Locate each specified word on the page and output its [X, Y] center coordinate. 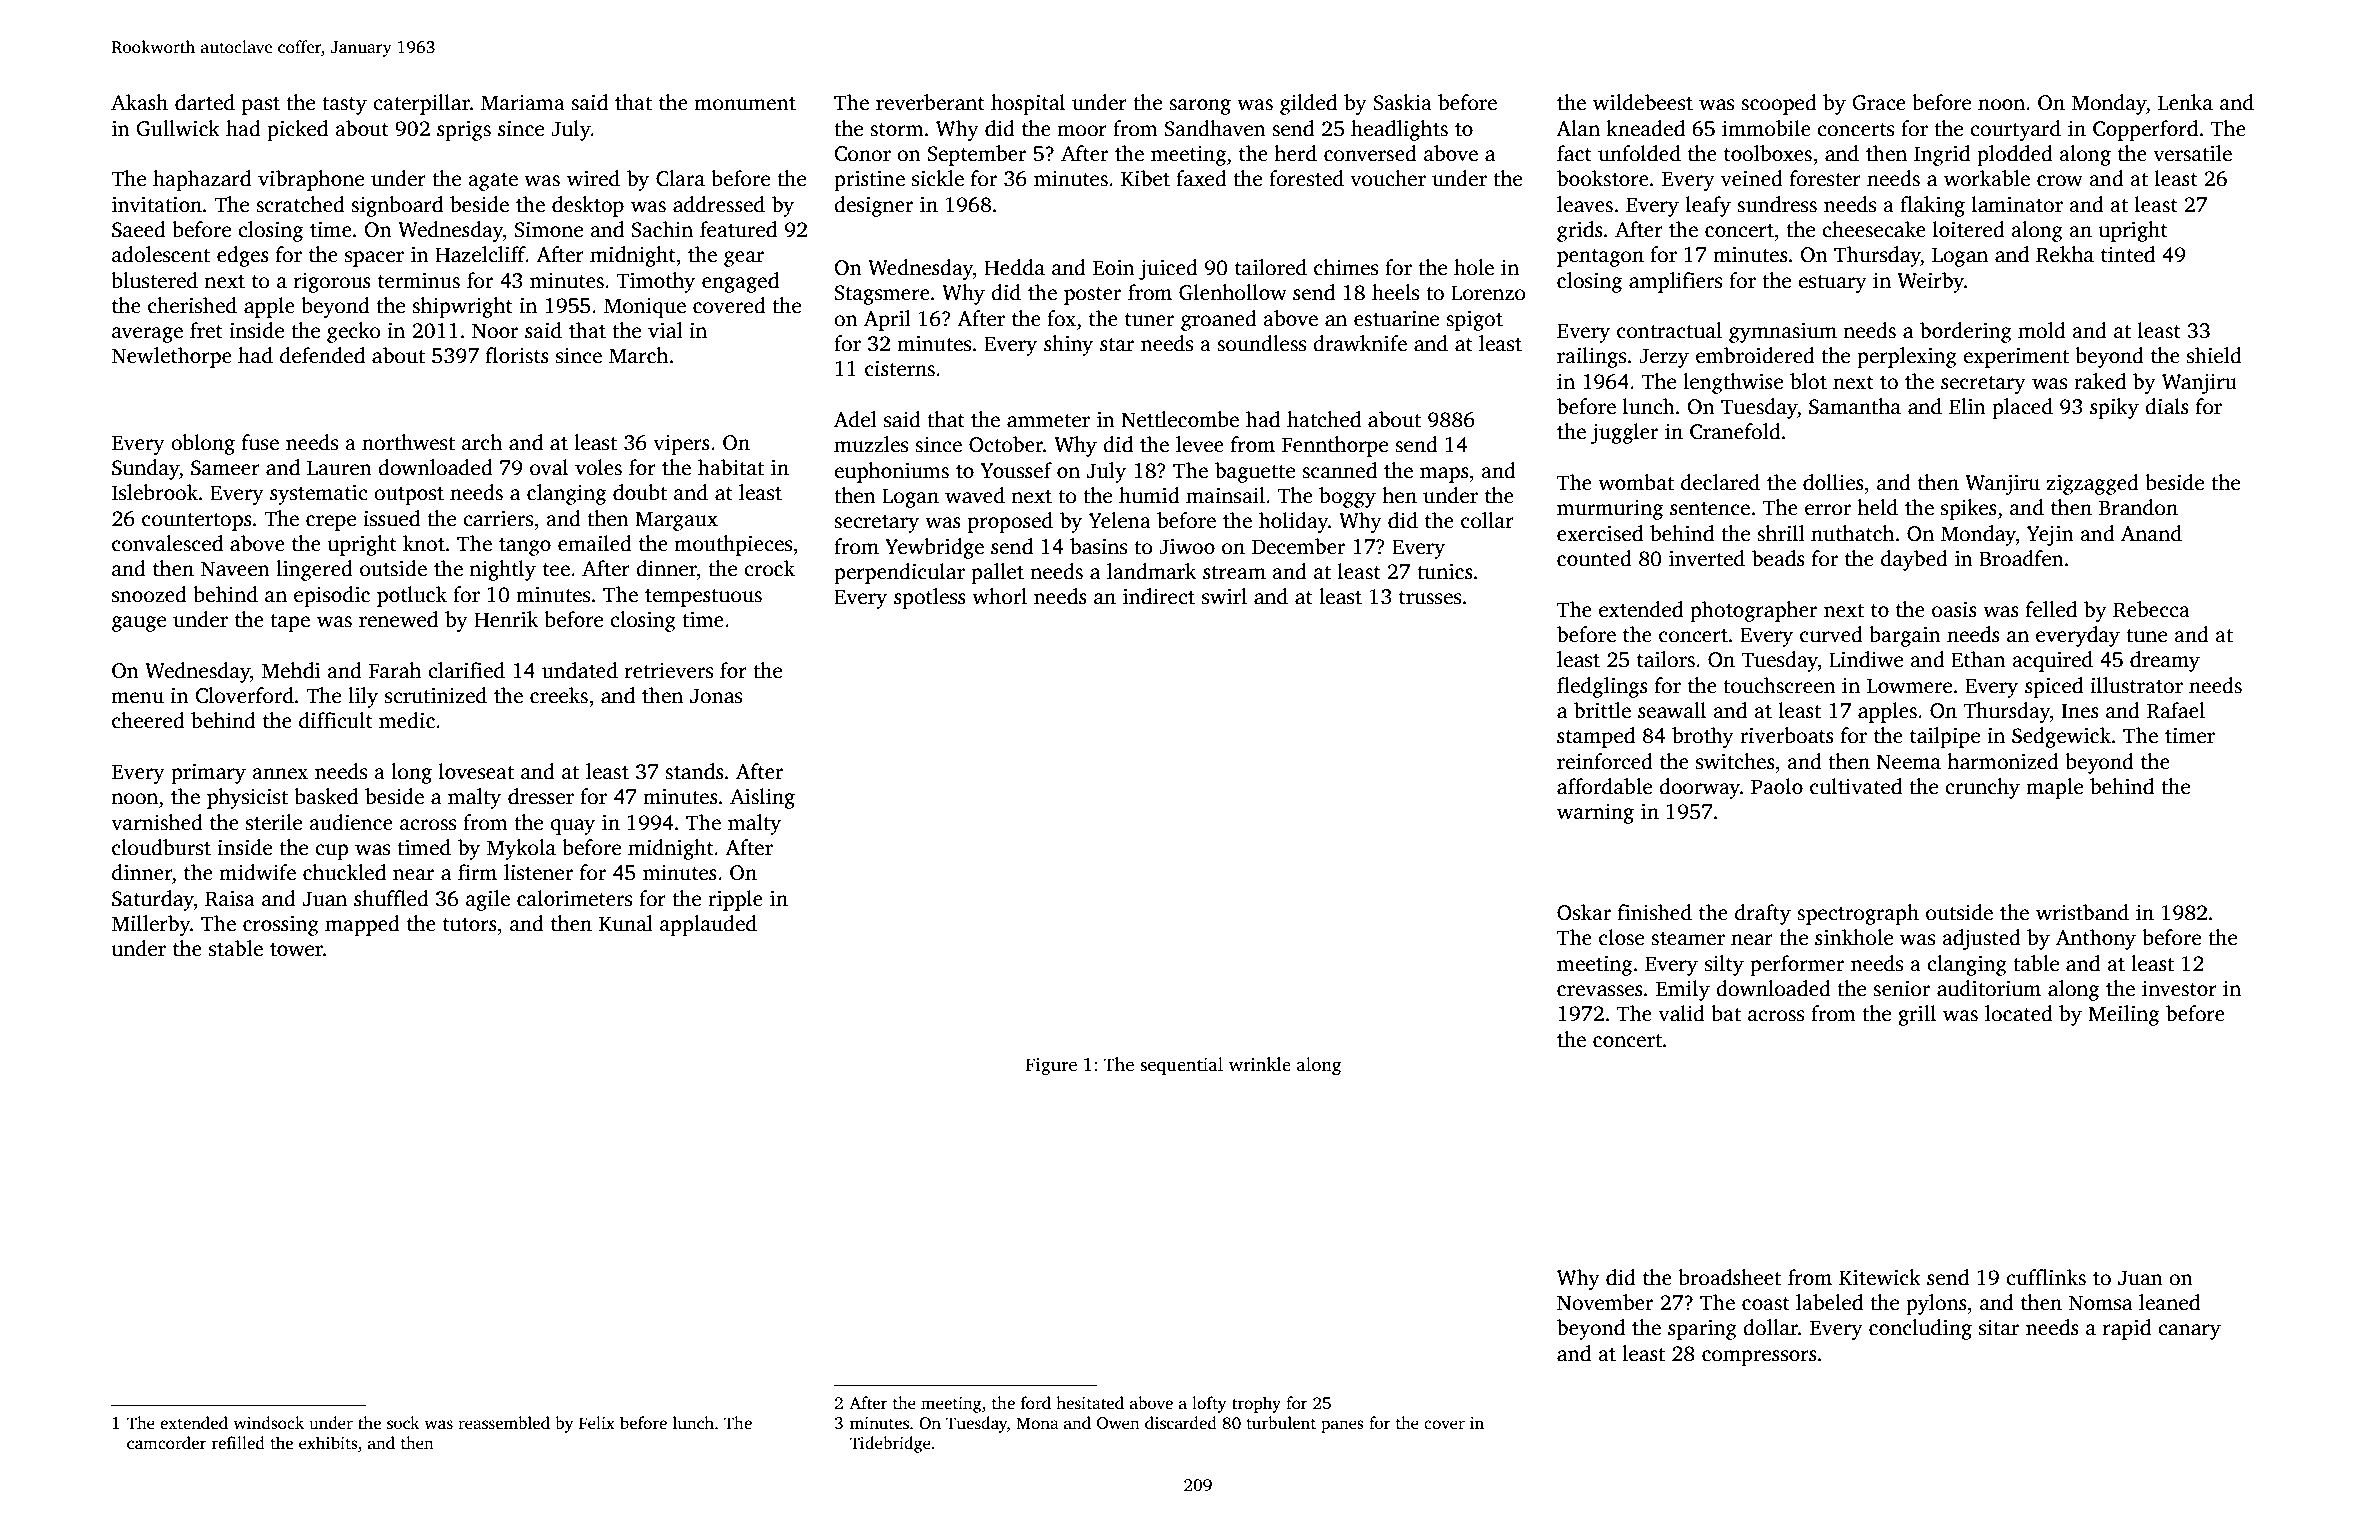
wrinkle [1260, 1064]
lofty [1209, 1404]
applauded [708, 925]
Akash [139, 102]
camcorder [166, 1443]
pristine [869, 181]
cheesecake [1874, 229]
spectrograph [1858, 914]
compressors [1759, 1358]
